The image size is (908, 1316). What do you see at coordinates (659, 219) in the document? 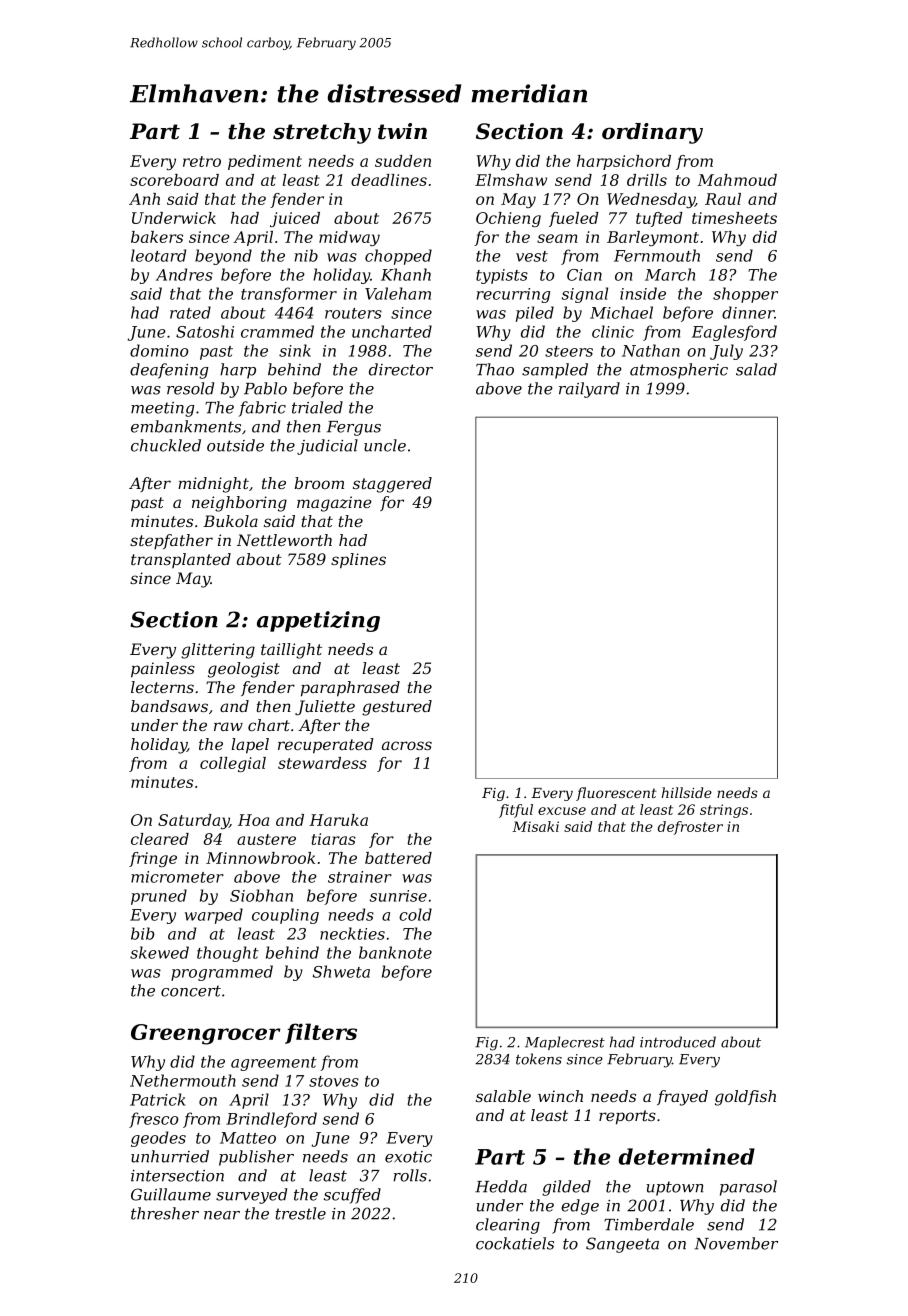
I see `tufted` at bounding box center [659, 219].
